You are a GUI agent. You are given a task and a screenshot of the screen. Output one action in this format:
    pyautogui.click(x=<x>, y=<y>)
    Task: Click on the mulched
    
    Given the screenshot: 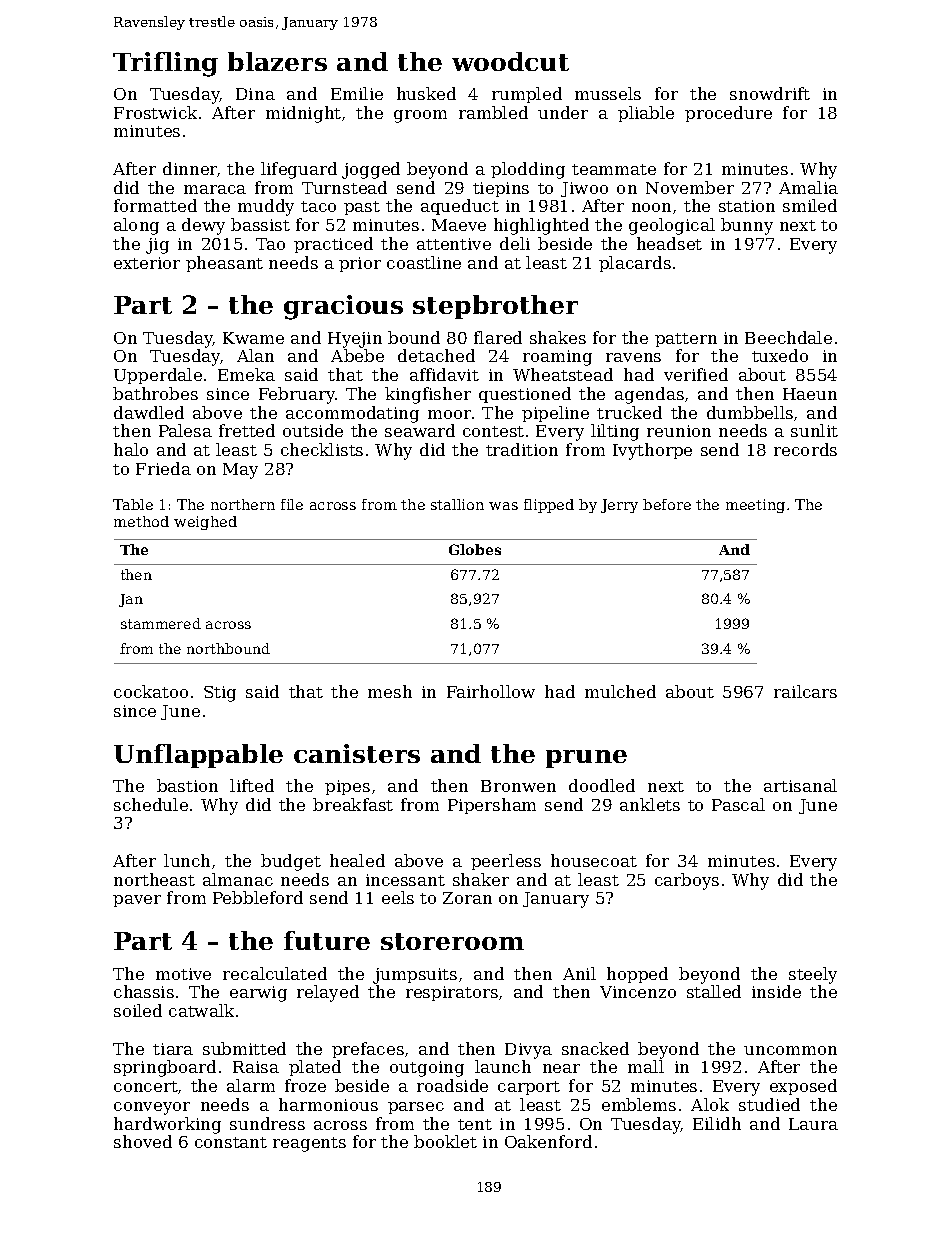 What is the action you would take?
    pyautogui.click(x=620, y=691)
